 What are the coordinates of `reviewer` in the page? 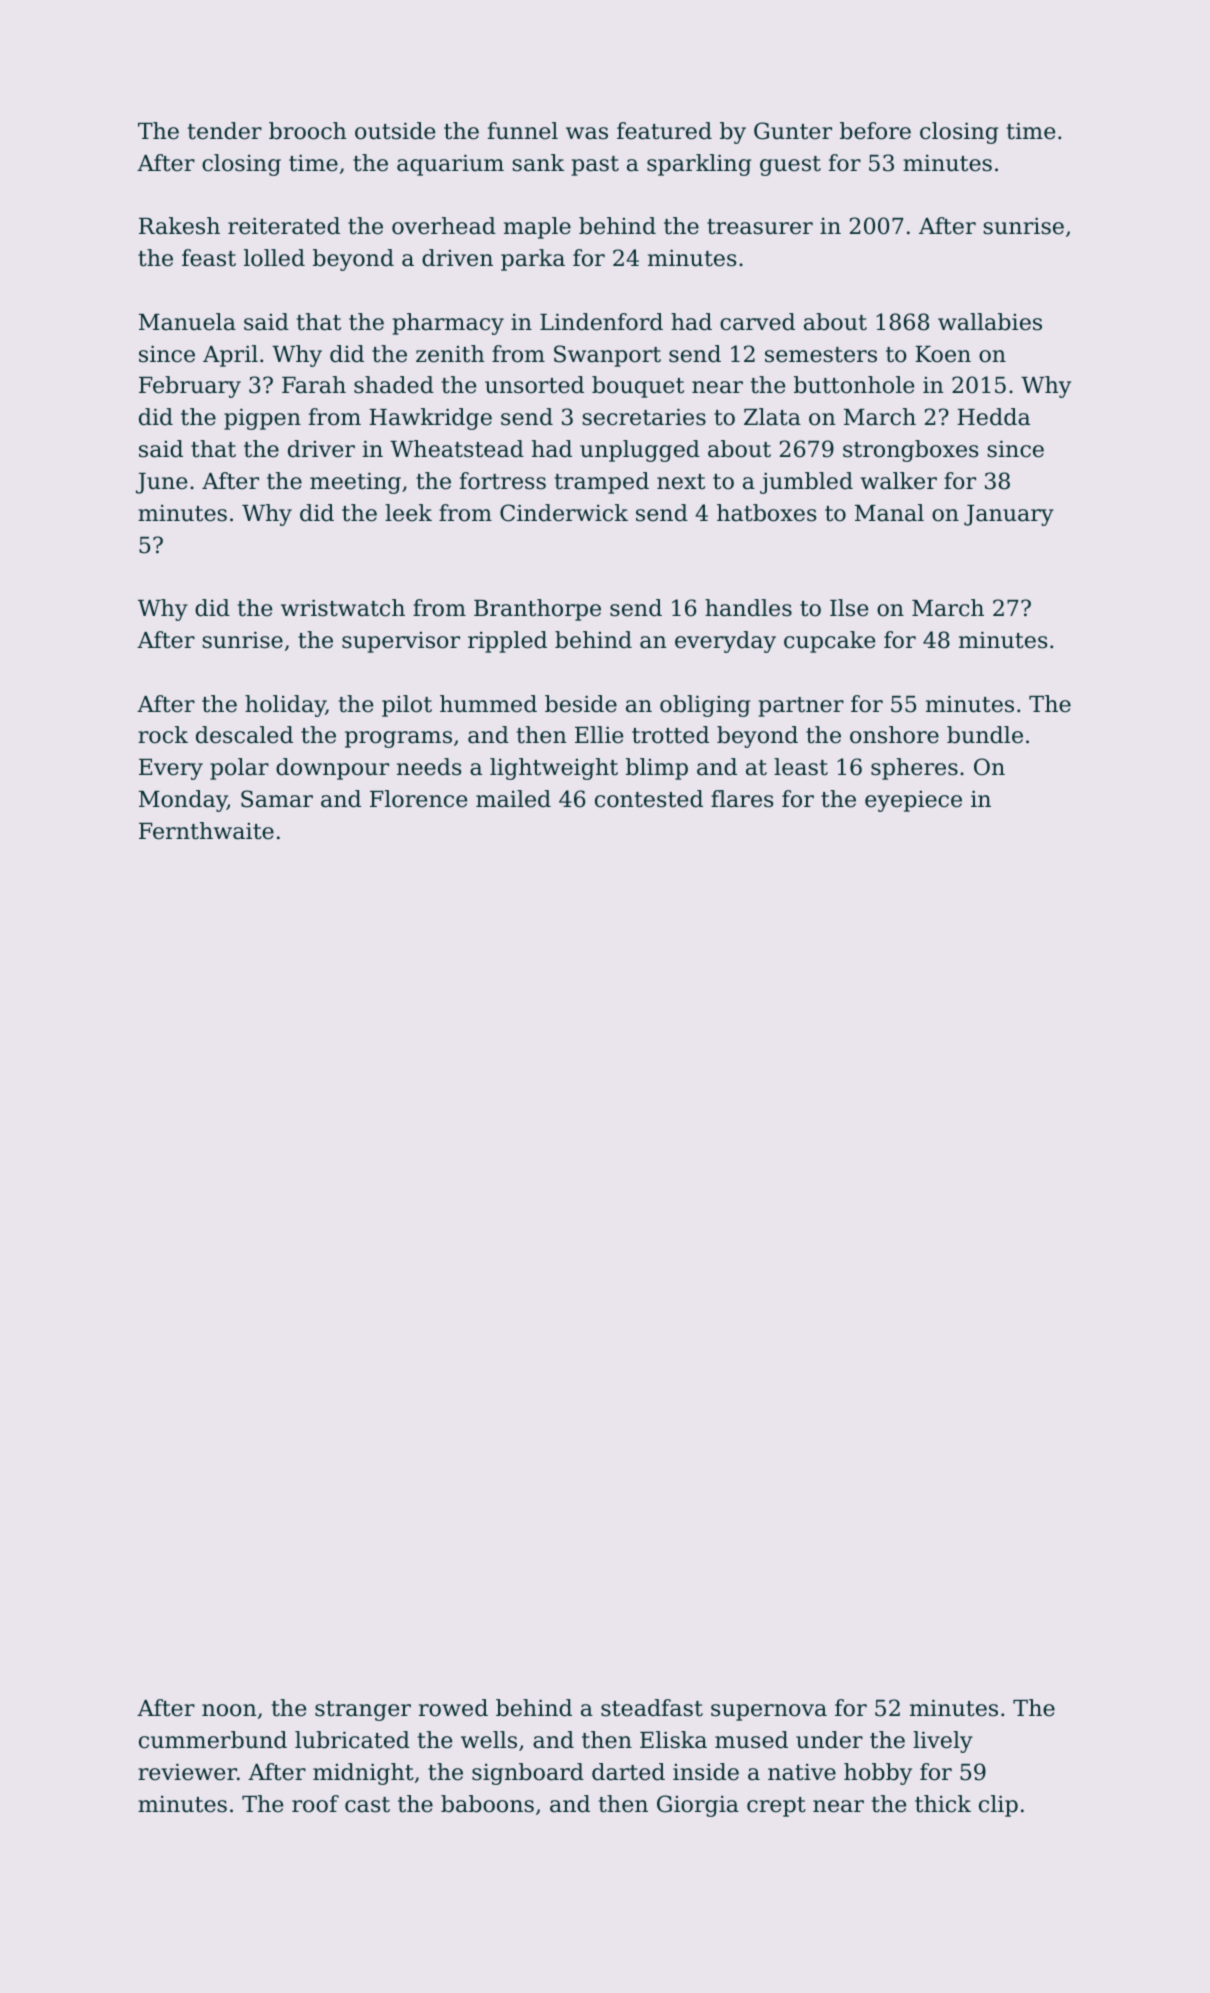 It's located at (187, 1772).
